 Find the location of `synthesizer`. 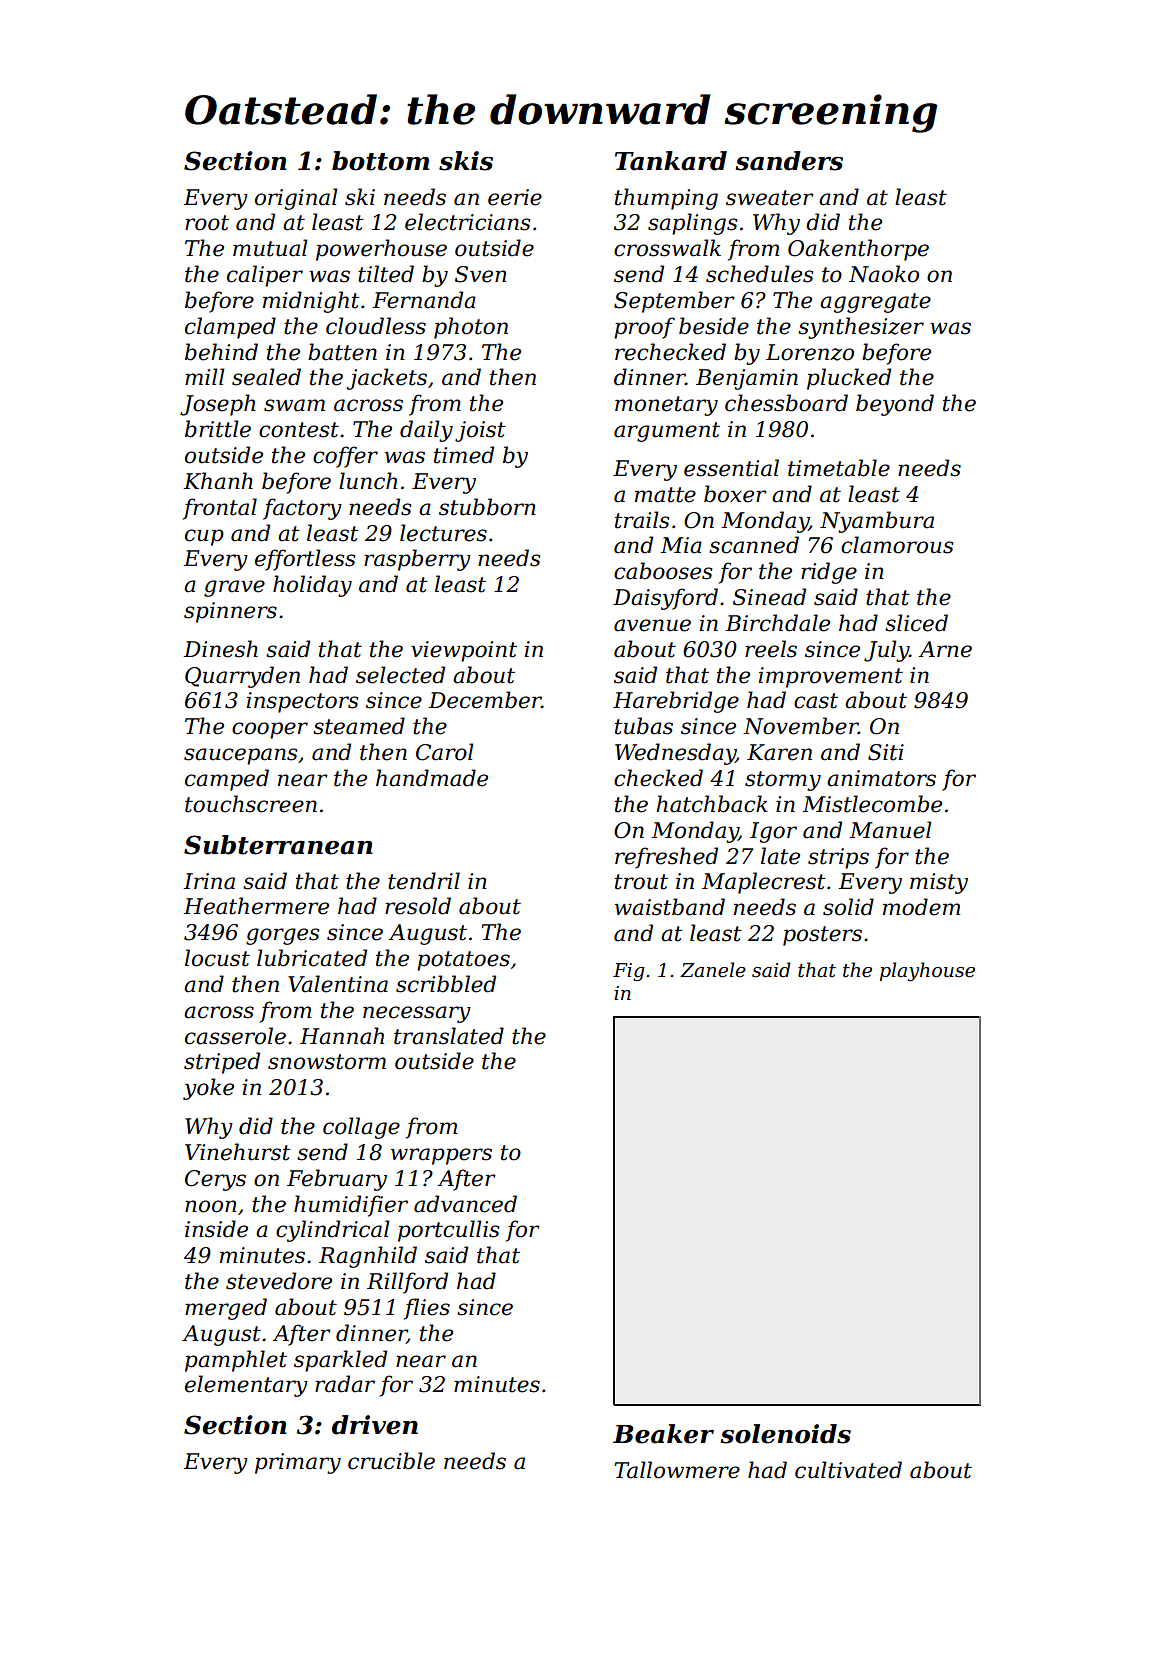

synthesizer is located at coordinates (861, 328).
